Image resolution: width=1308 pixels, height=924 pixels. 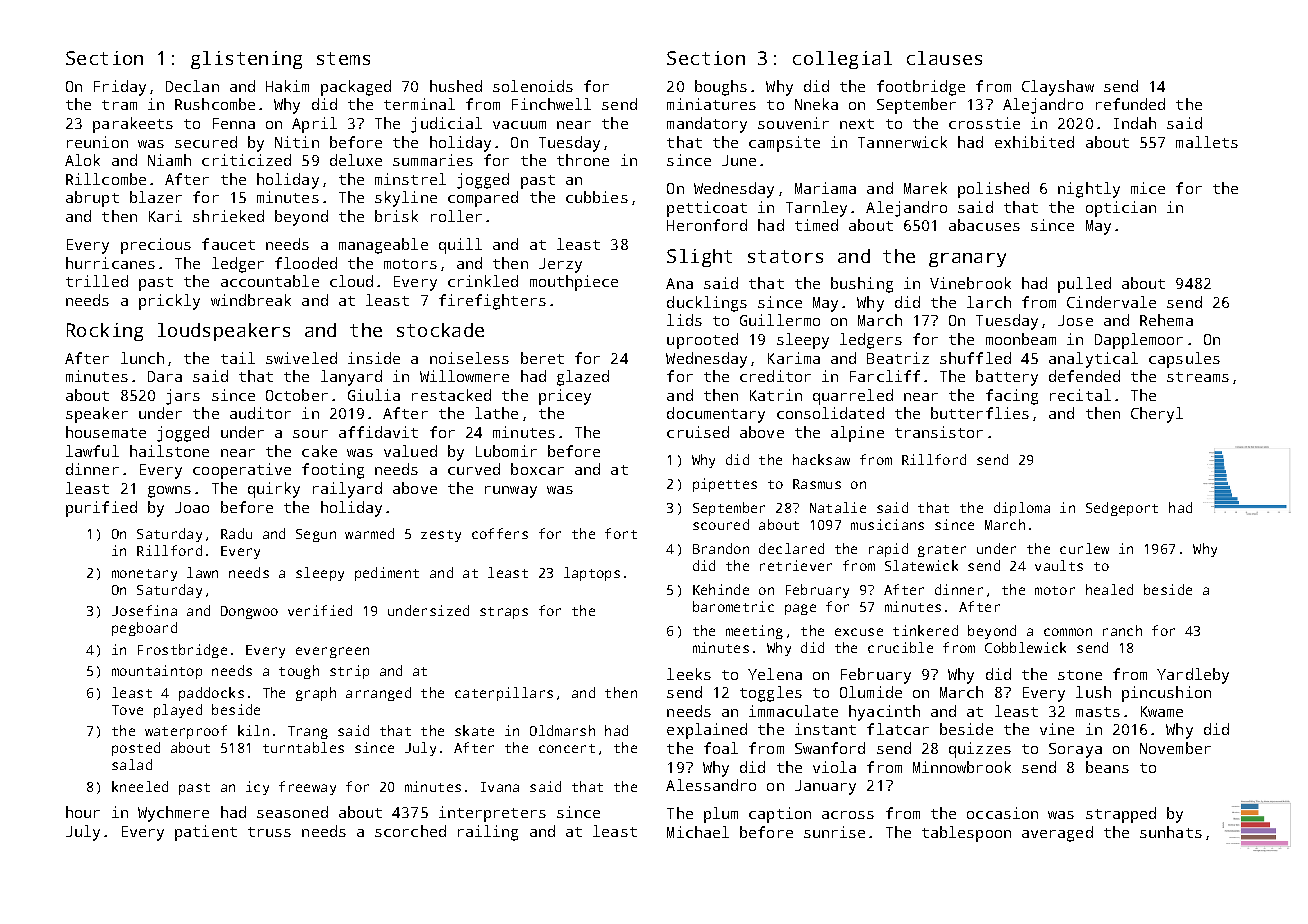 What do you see at coordinates (157, 672) in the screenshot?
I see `mountaintop` at bounding box center [157, 672].
